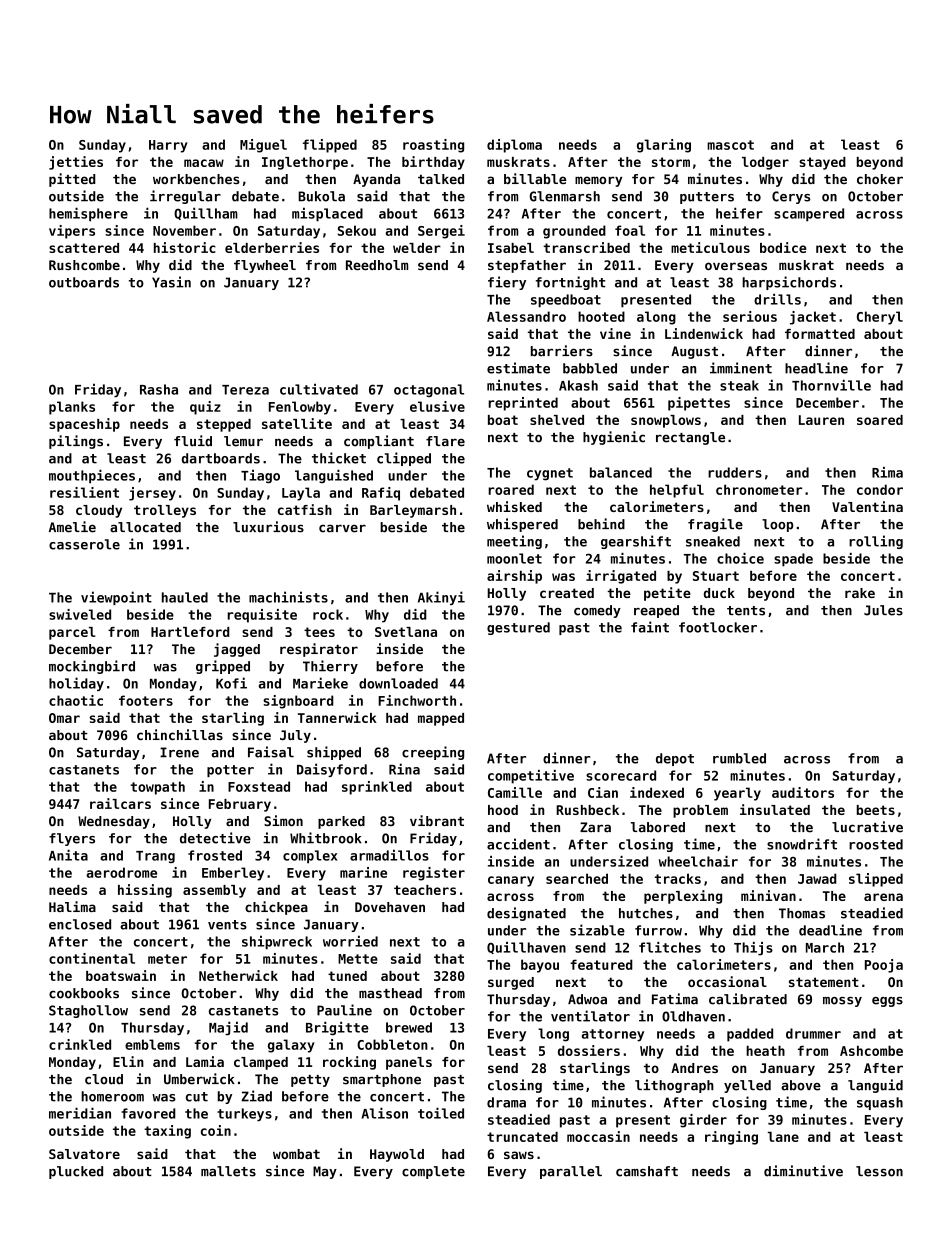  Describe the element at coordinates (409, 1027) in the document. I see `brewed` at that location.
